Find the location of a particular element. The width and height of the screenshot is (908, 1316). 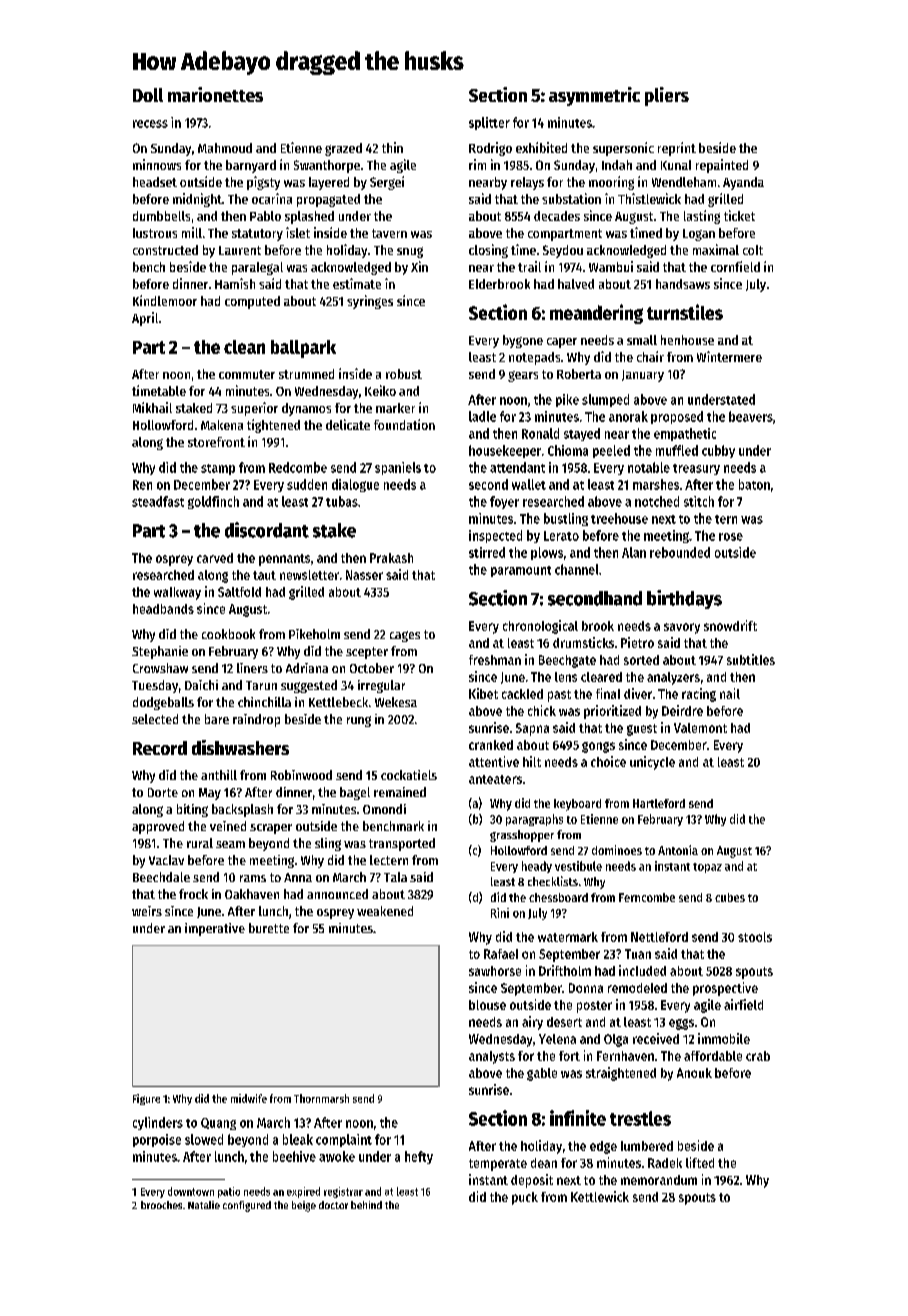

lifted is located at coordinates (700, 1162).
